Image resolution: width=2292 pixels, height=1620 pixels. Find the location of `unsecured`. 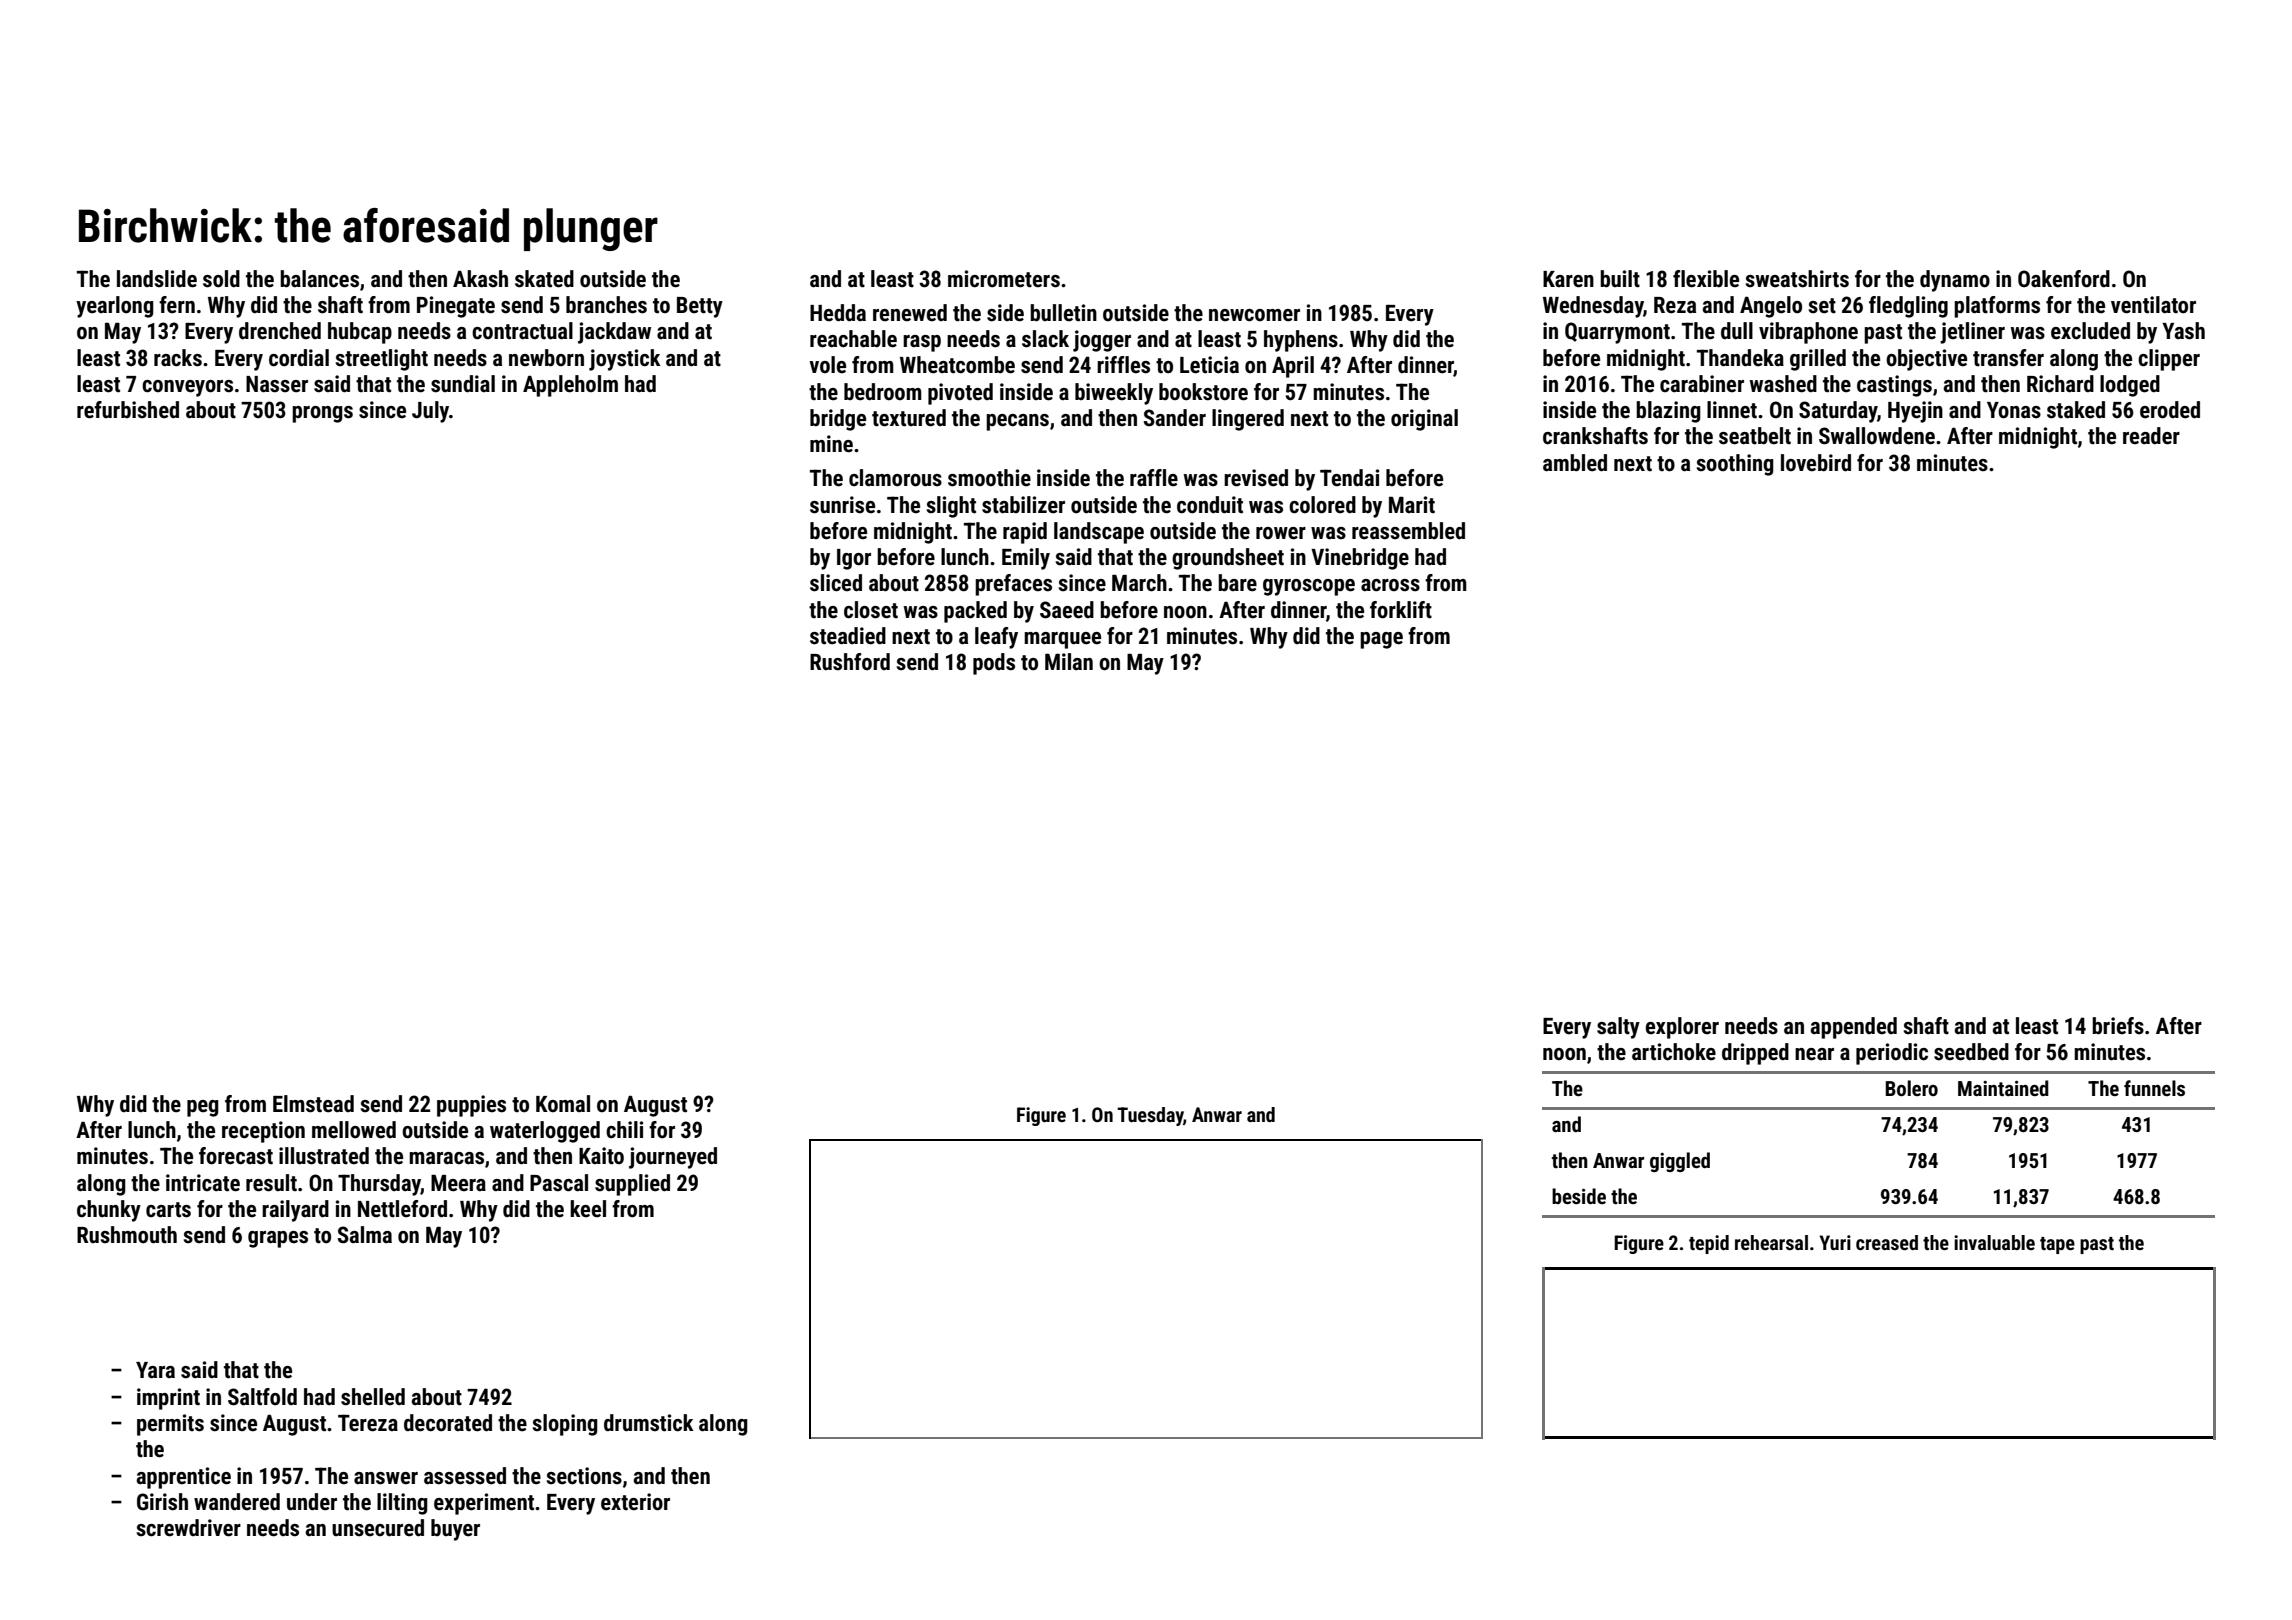

unsecured is located at coordinates (378, 1528).
